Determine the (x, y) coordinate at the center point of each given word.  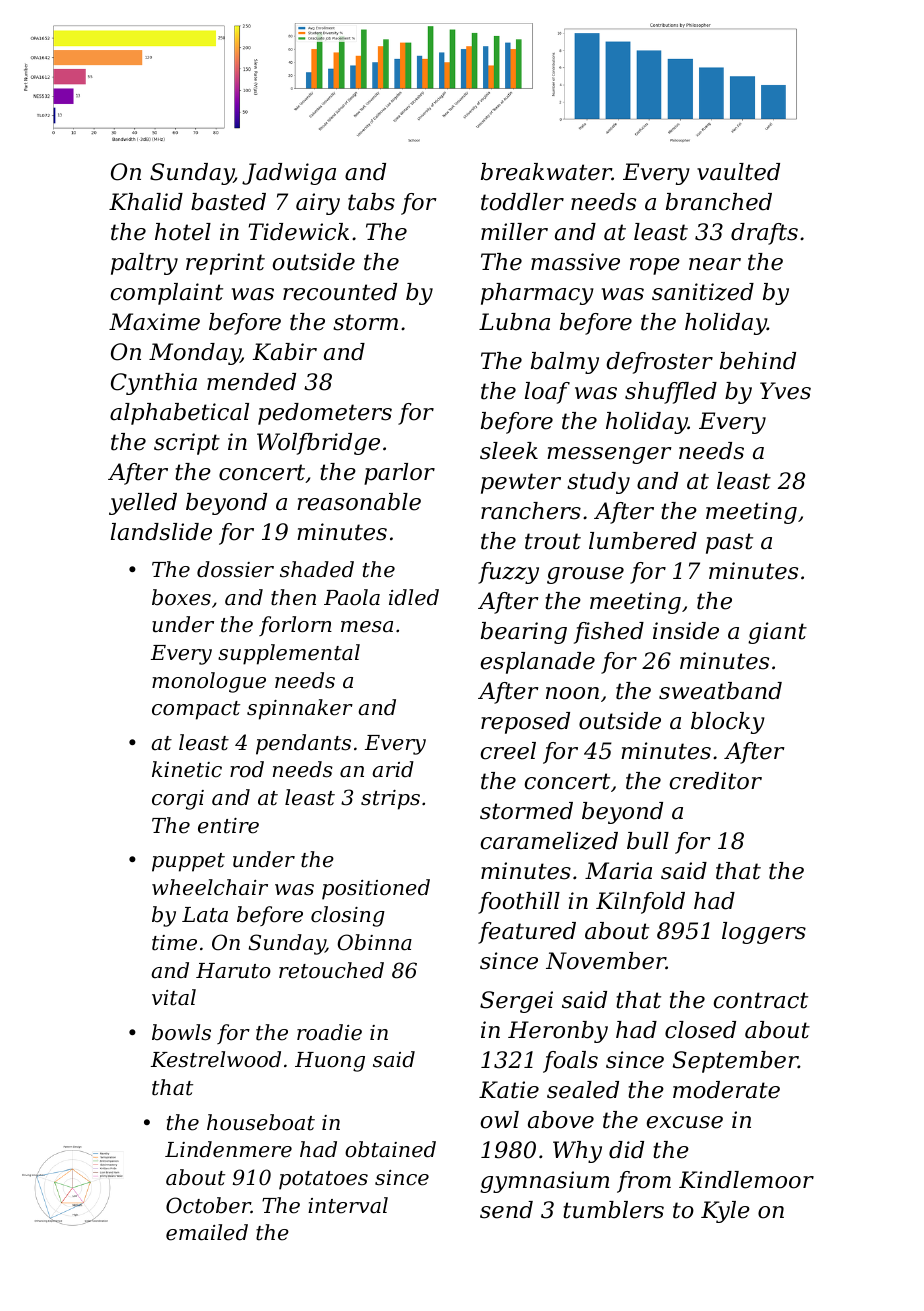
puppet (188, 862)
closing (348, 916)
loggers (764, 933)
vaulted (738, 172)
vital (174, 997)
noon (572, 693)
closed (700, 1030)
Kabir (284, 352)
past (729, 543)
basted (228, 202)
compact (196, 710)
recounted (340, 292)
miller (514, 232)
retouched (331, 970)
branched (719, 202)
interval (348, 1205)
